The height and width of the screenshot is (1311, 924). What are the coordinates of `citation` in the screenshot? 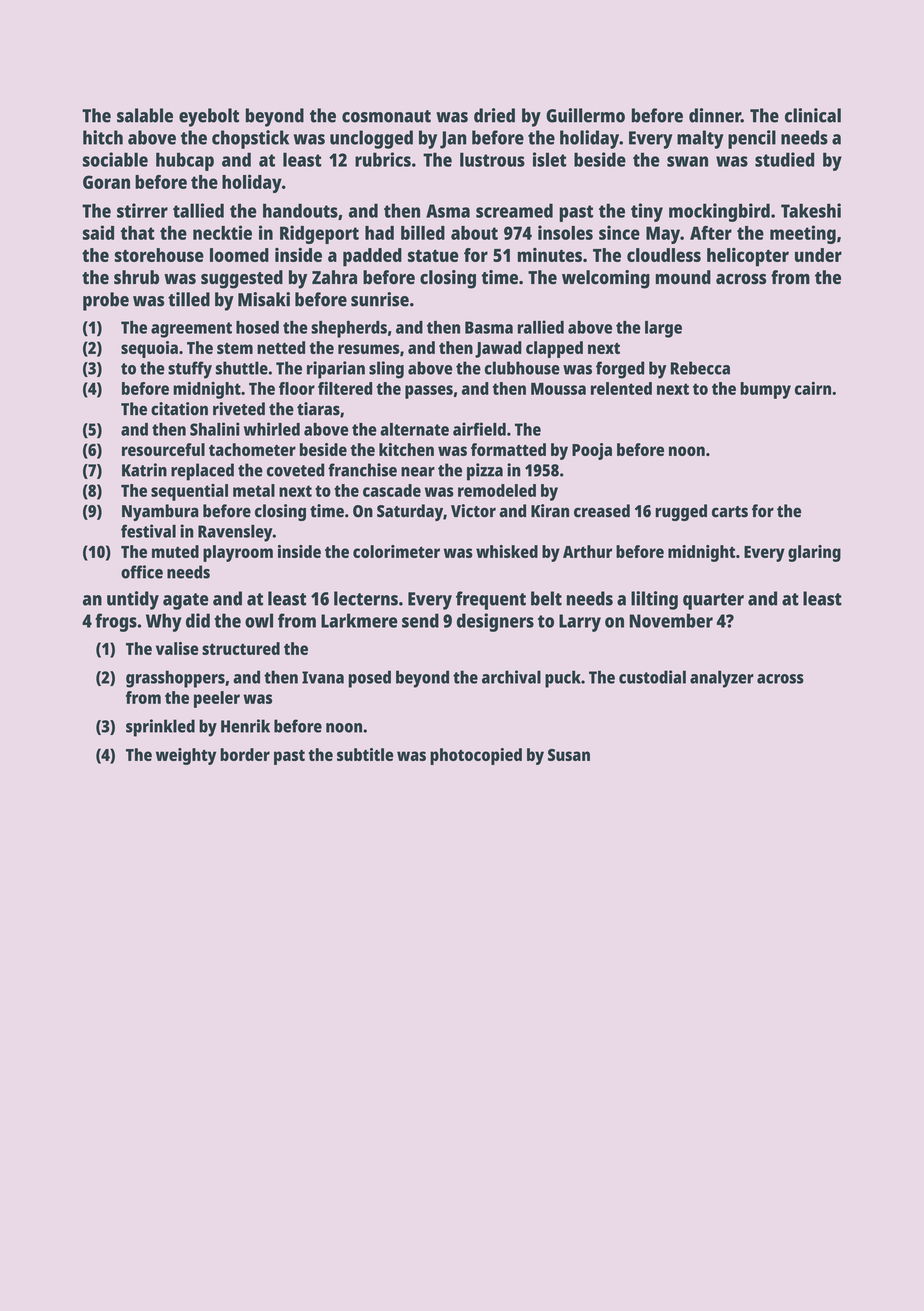 It's located at (179, 409).
